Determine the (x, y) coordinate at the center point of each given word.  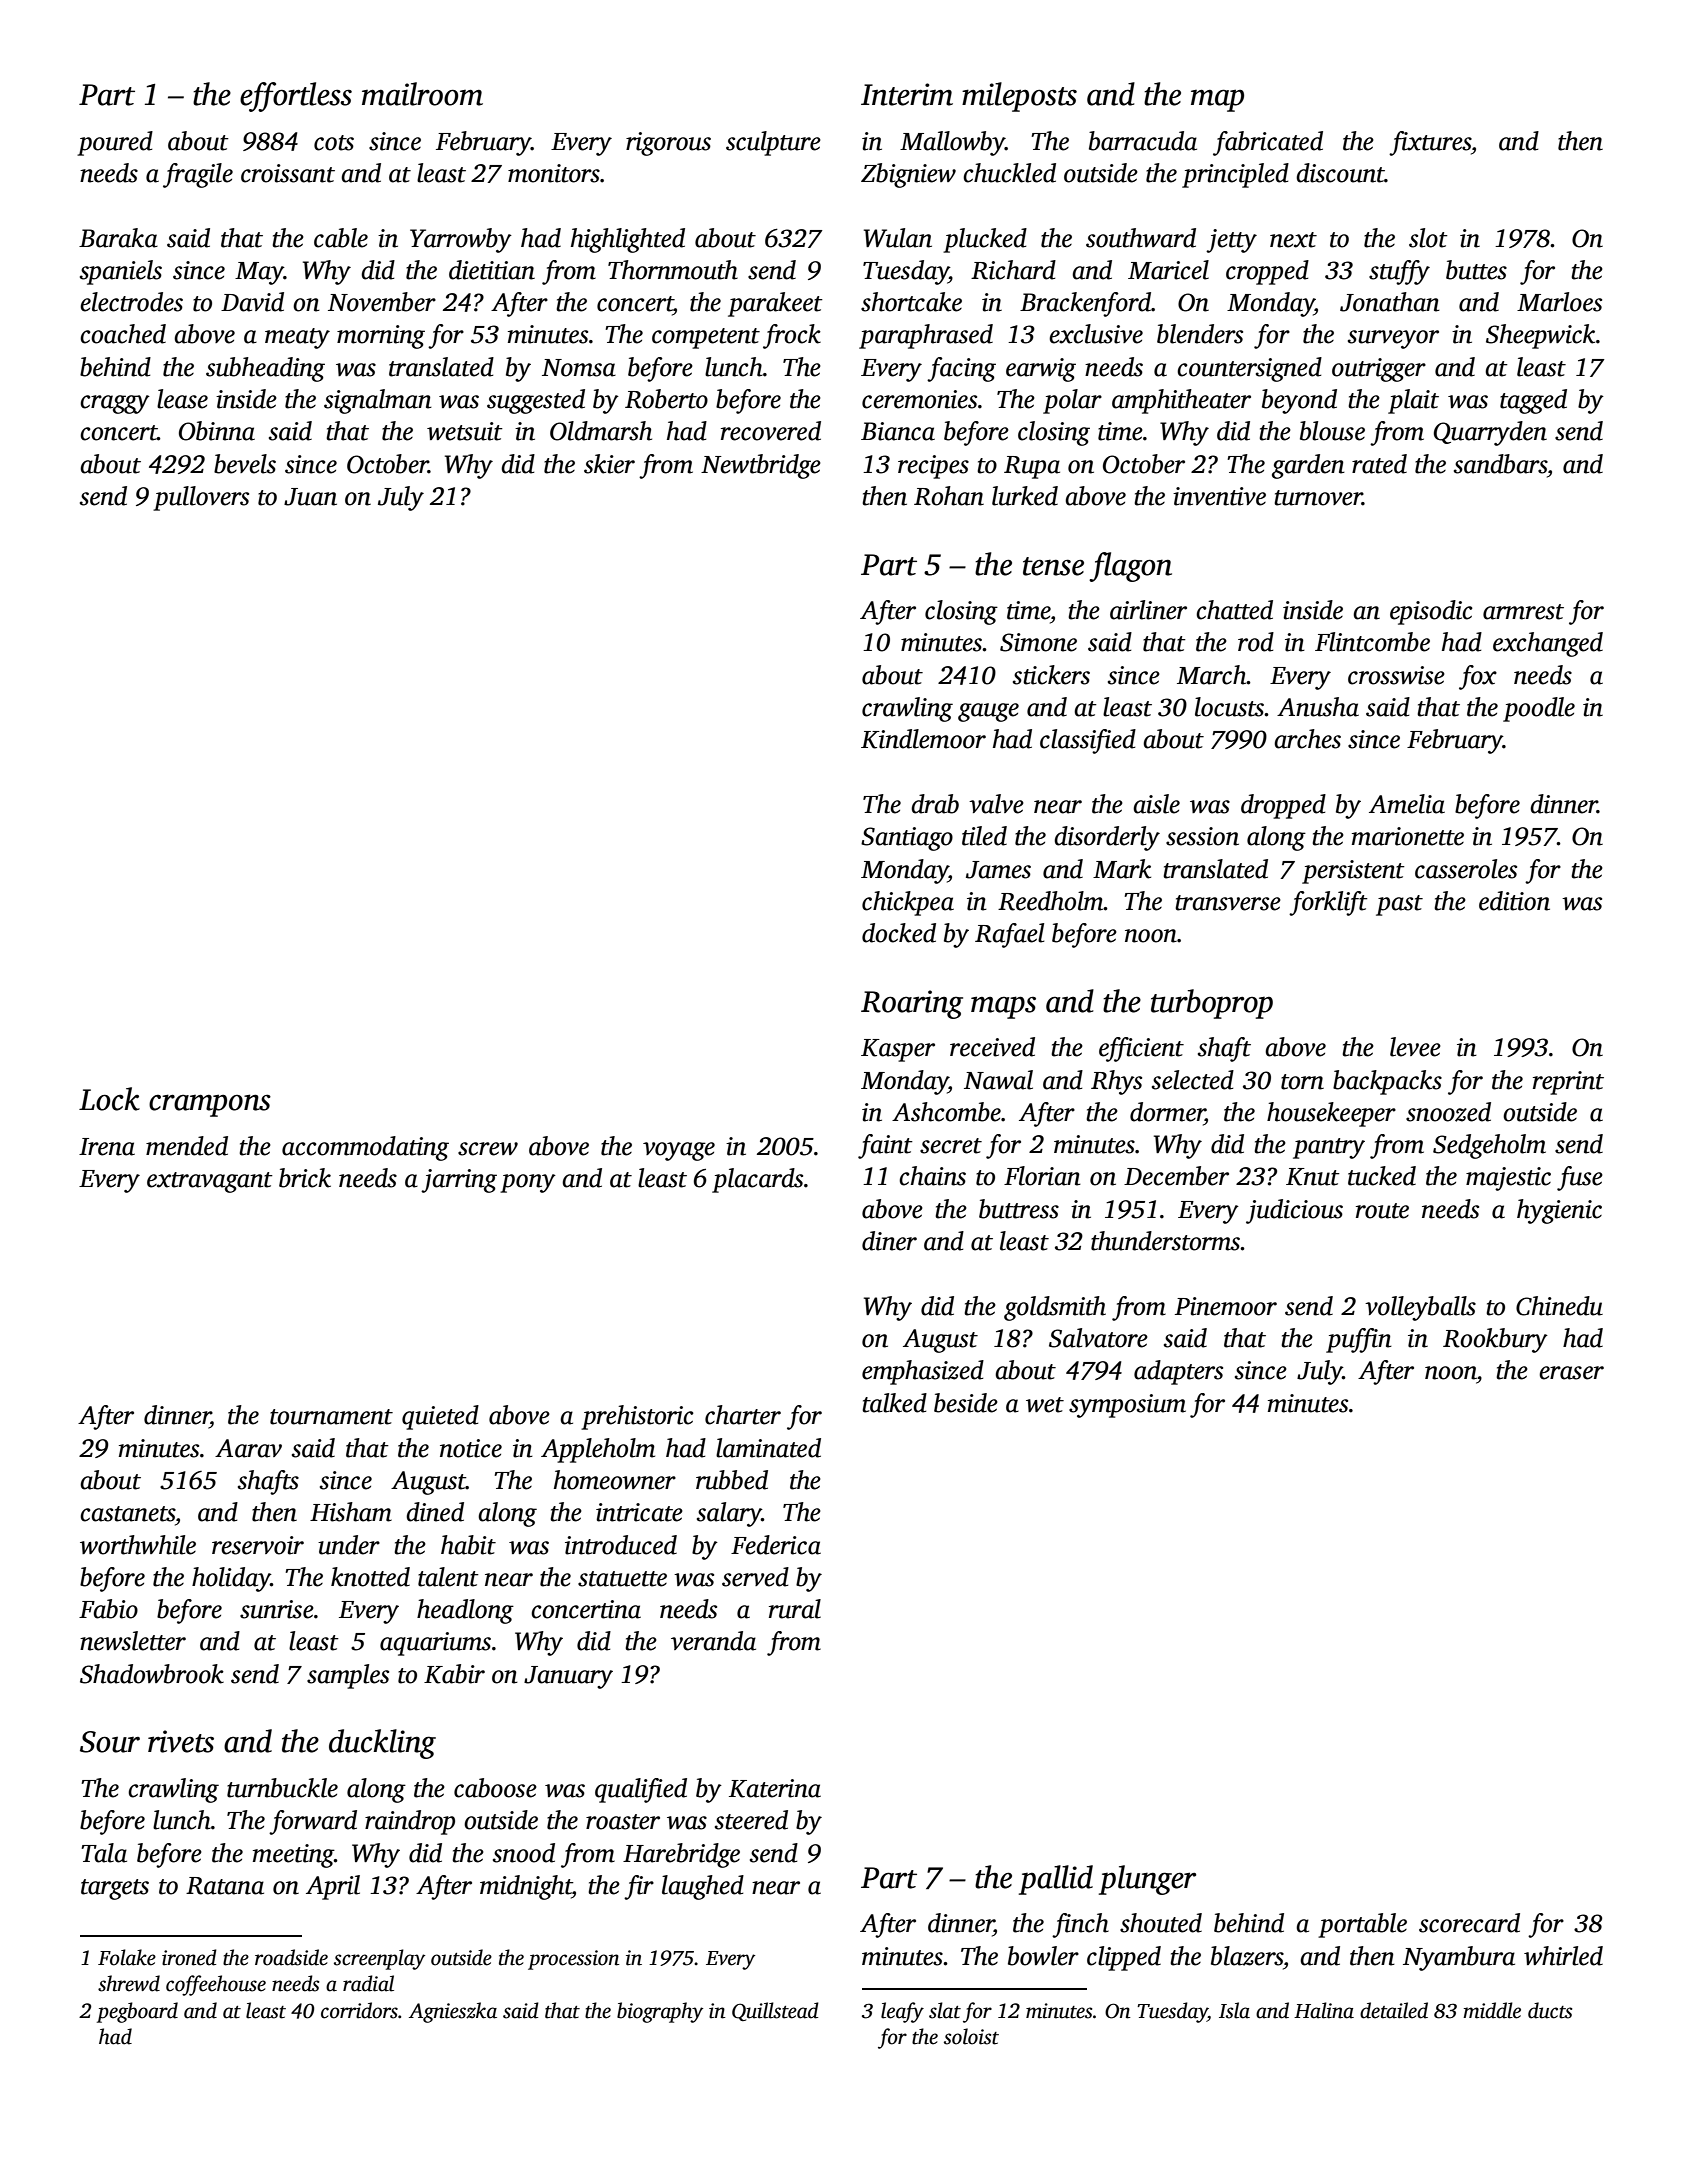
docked (899, 933)
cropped (1267, 272)
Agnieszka (453, 2012)
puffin (1359, 1340)
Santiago (907, 839)
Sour (110, 1742)
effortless (296, 97)
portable (1362, 1925)
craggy (115, 404)
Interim (907, 94)
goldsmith (1055, 1308)
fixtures (1430, 143)
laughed (703, 1887)
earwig (1041, 370)
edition (1514, 901)
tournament (331, 1417)
